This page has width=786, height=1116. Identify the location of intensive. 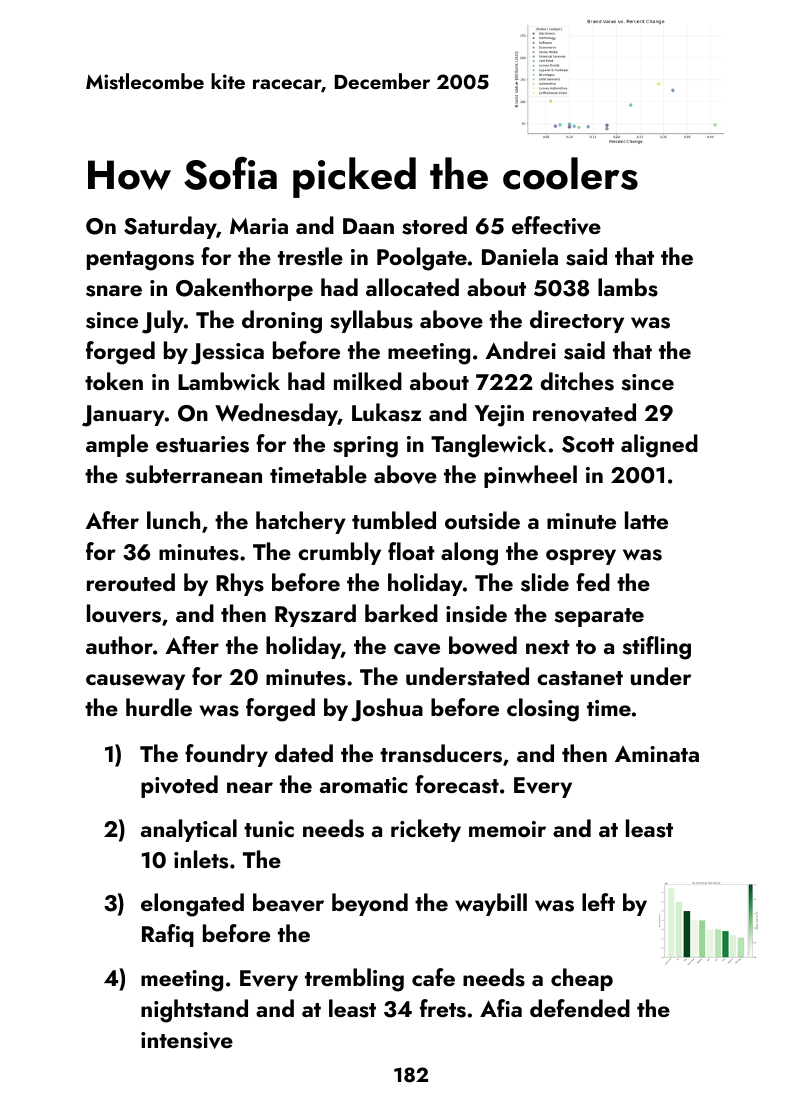
(187, 1040).
